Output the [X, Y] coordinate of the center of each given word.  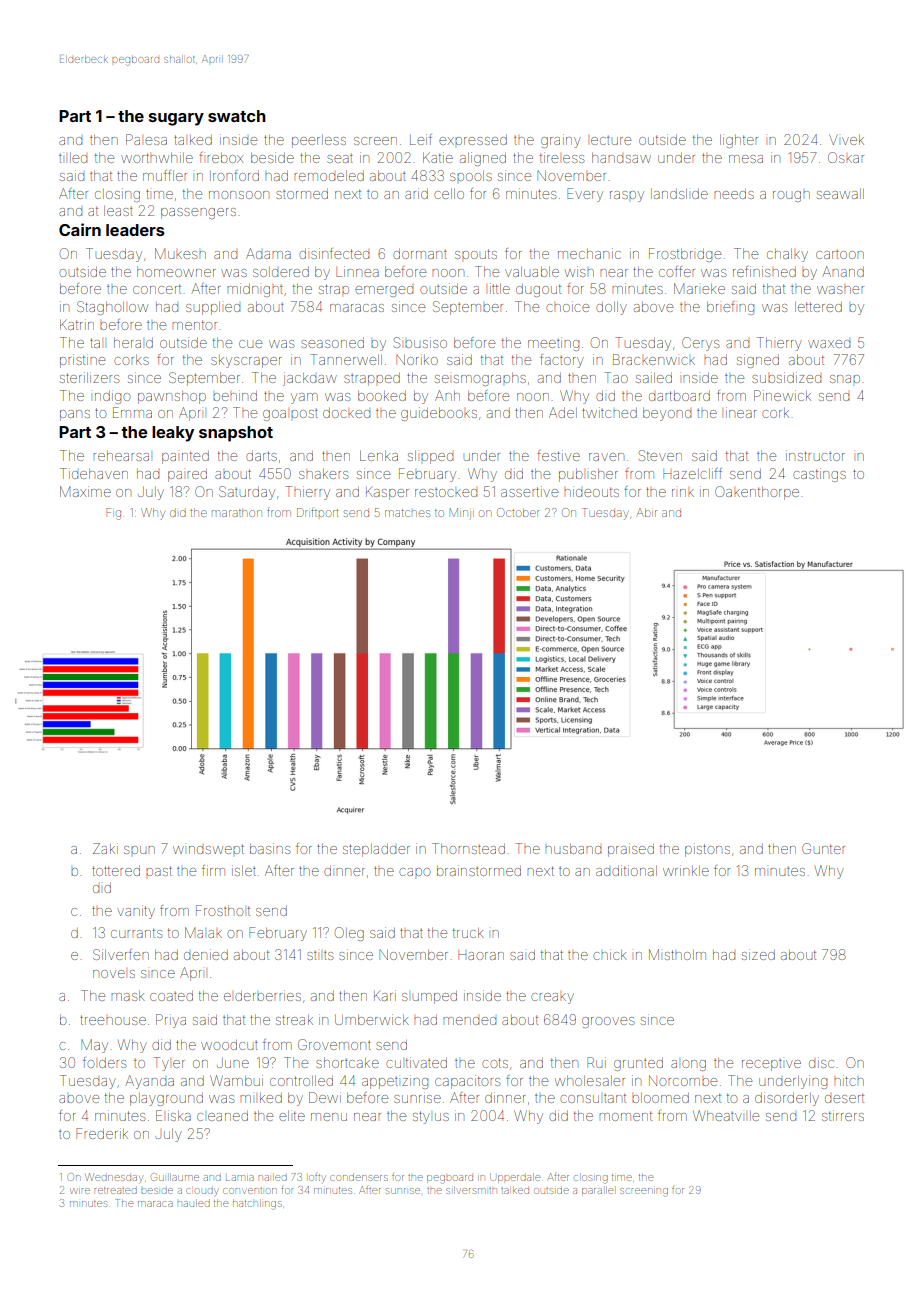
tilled [73, 158]
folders [104, 1062]
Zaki [105, 848]
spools [471, 176]
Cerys [700, 344]
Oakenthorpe [757, 493]
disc [821, 1062]
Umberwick [372, 1019]
